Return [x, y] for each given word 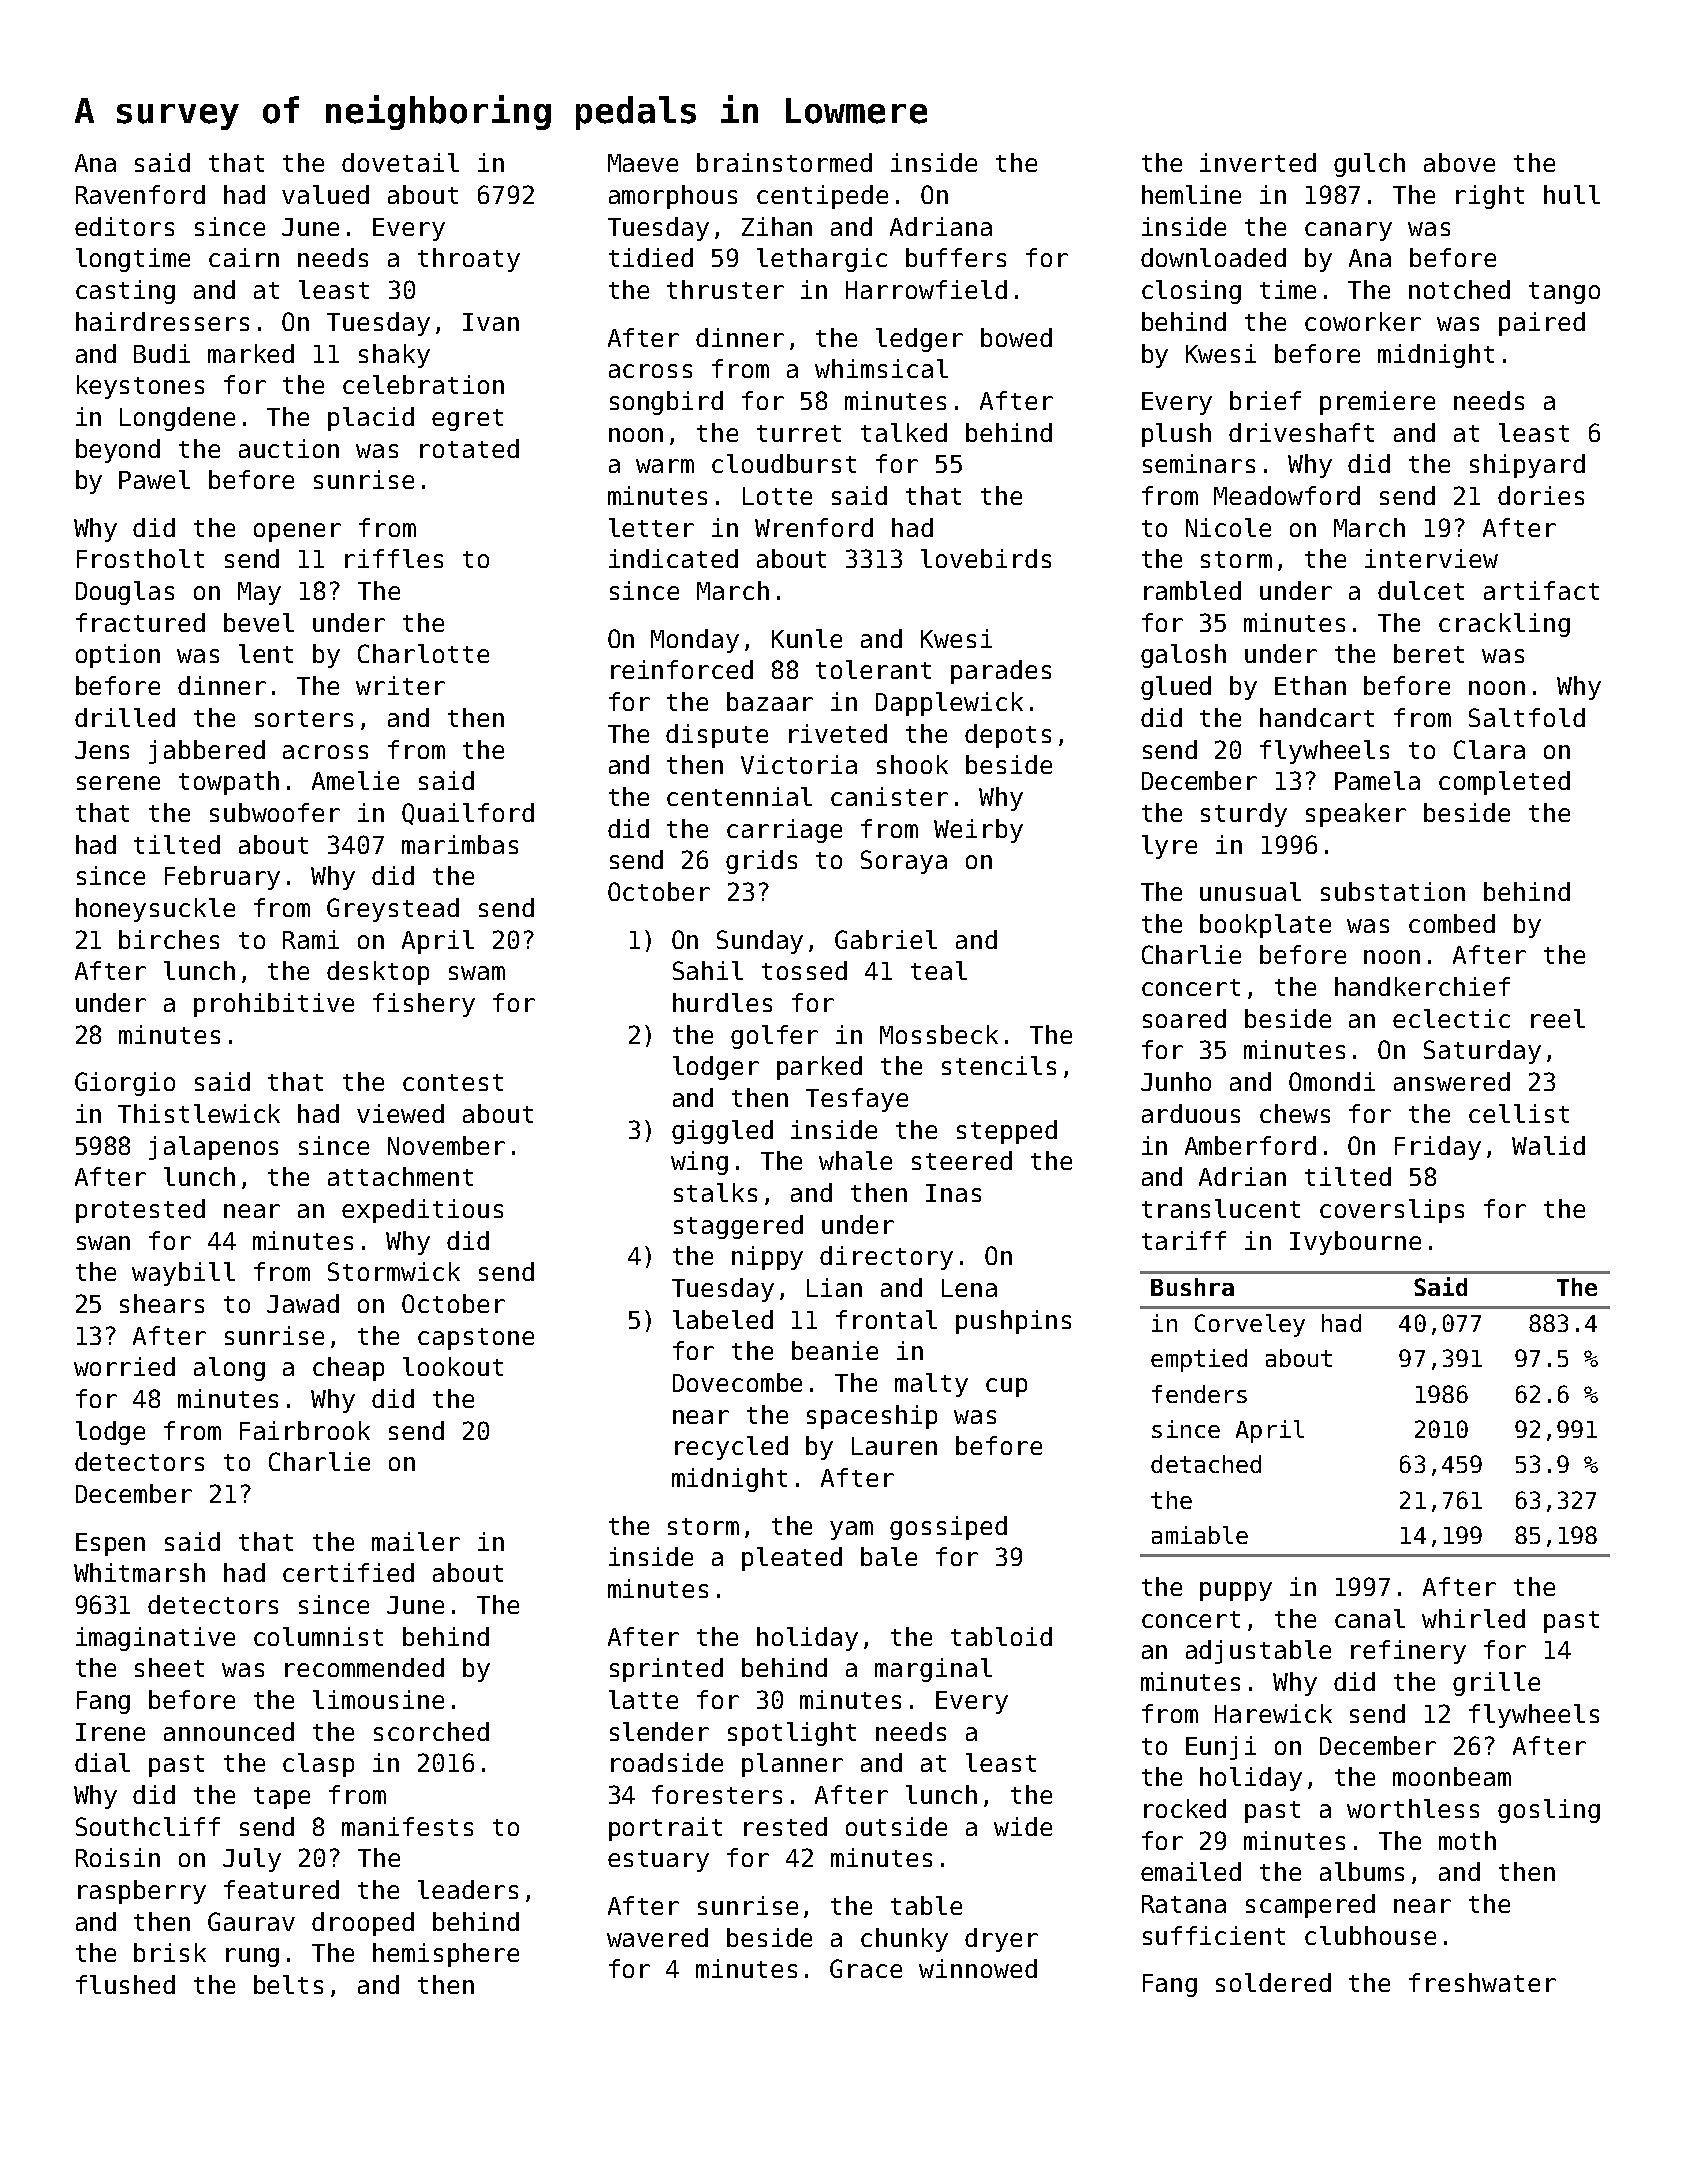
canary [1348, 231]
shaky [394, 356]
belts [288, 1984]
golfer [774, 1037]
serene [118, 783]
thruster [725, 289]
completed [1504, 783]
